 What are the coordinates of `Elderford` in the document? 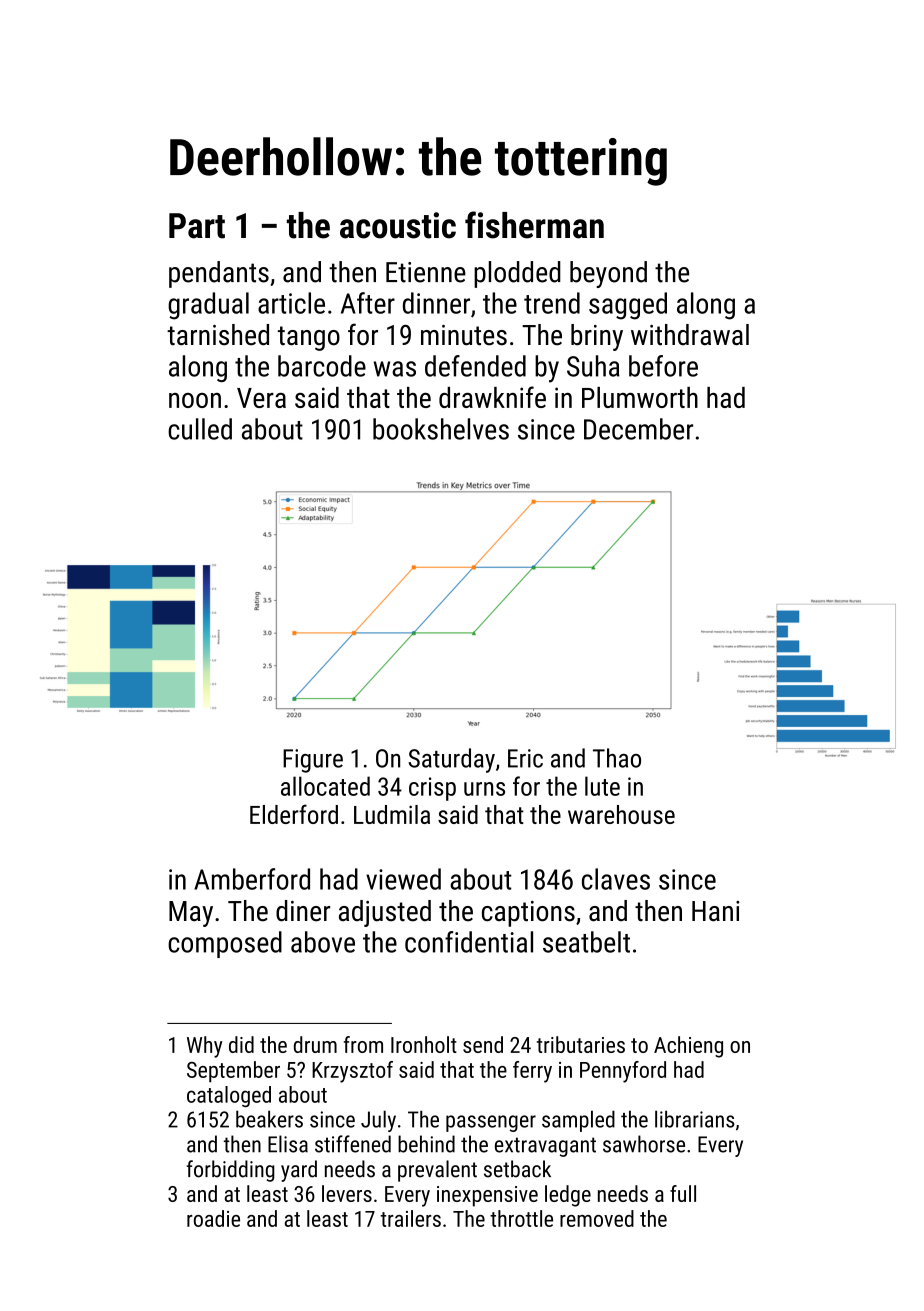 It's located at (294, 814).
